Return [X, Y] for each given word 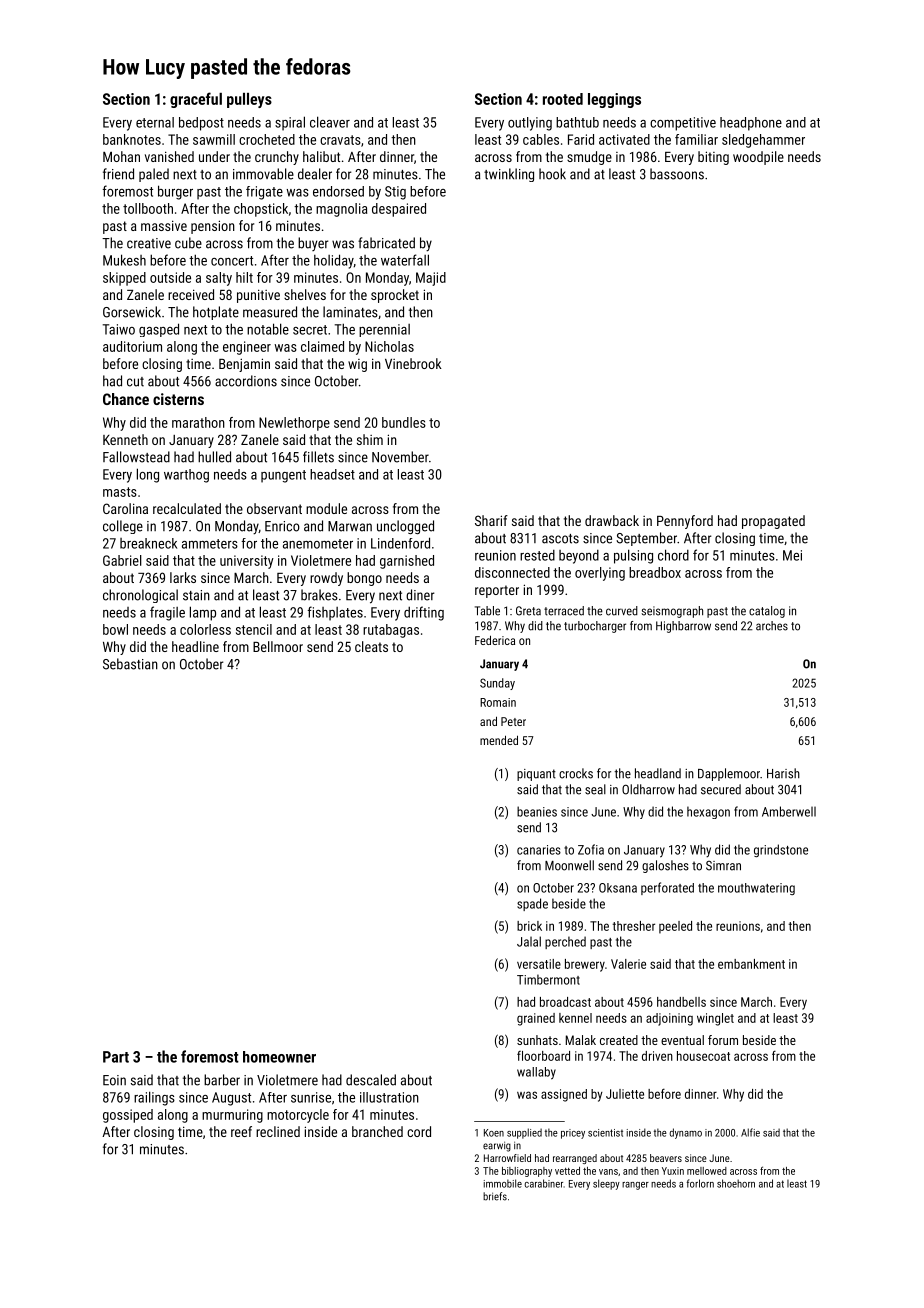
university [247, 562]
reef [241, 1131]
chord [673, 555]
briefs [495, 1196]
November [400, 457]
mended [499, 740]
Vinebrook [413, 363]
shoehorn [736, 1183]
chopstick [261, 210]
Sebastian [130, 664]
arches [772, 626]
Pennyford [685, 522]
